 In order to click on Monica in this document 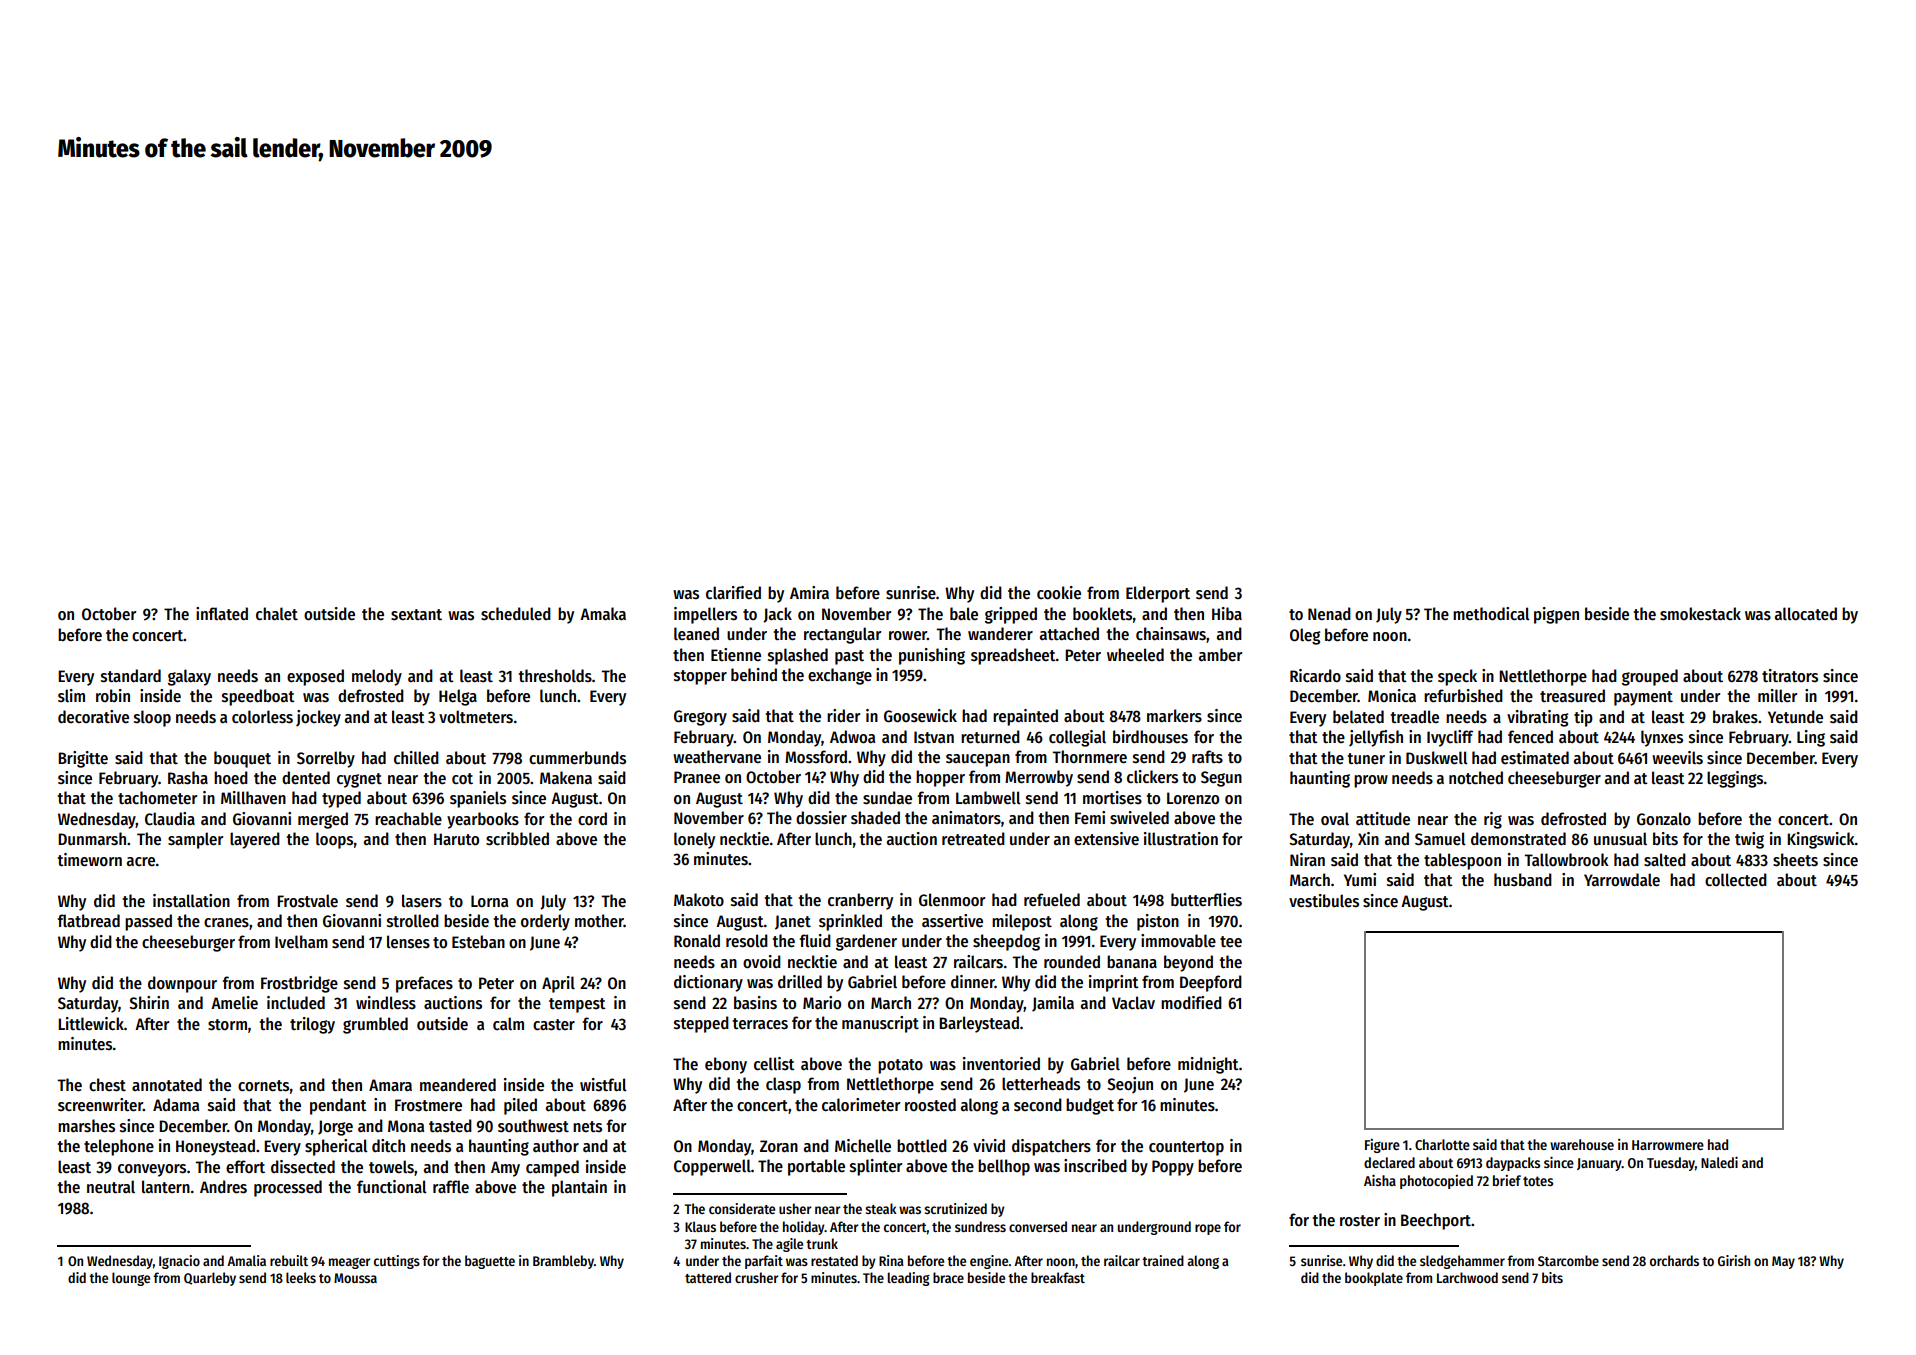, I will do `click(1392, 696)`.
